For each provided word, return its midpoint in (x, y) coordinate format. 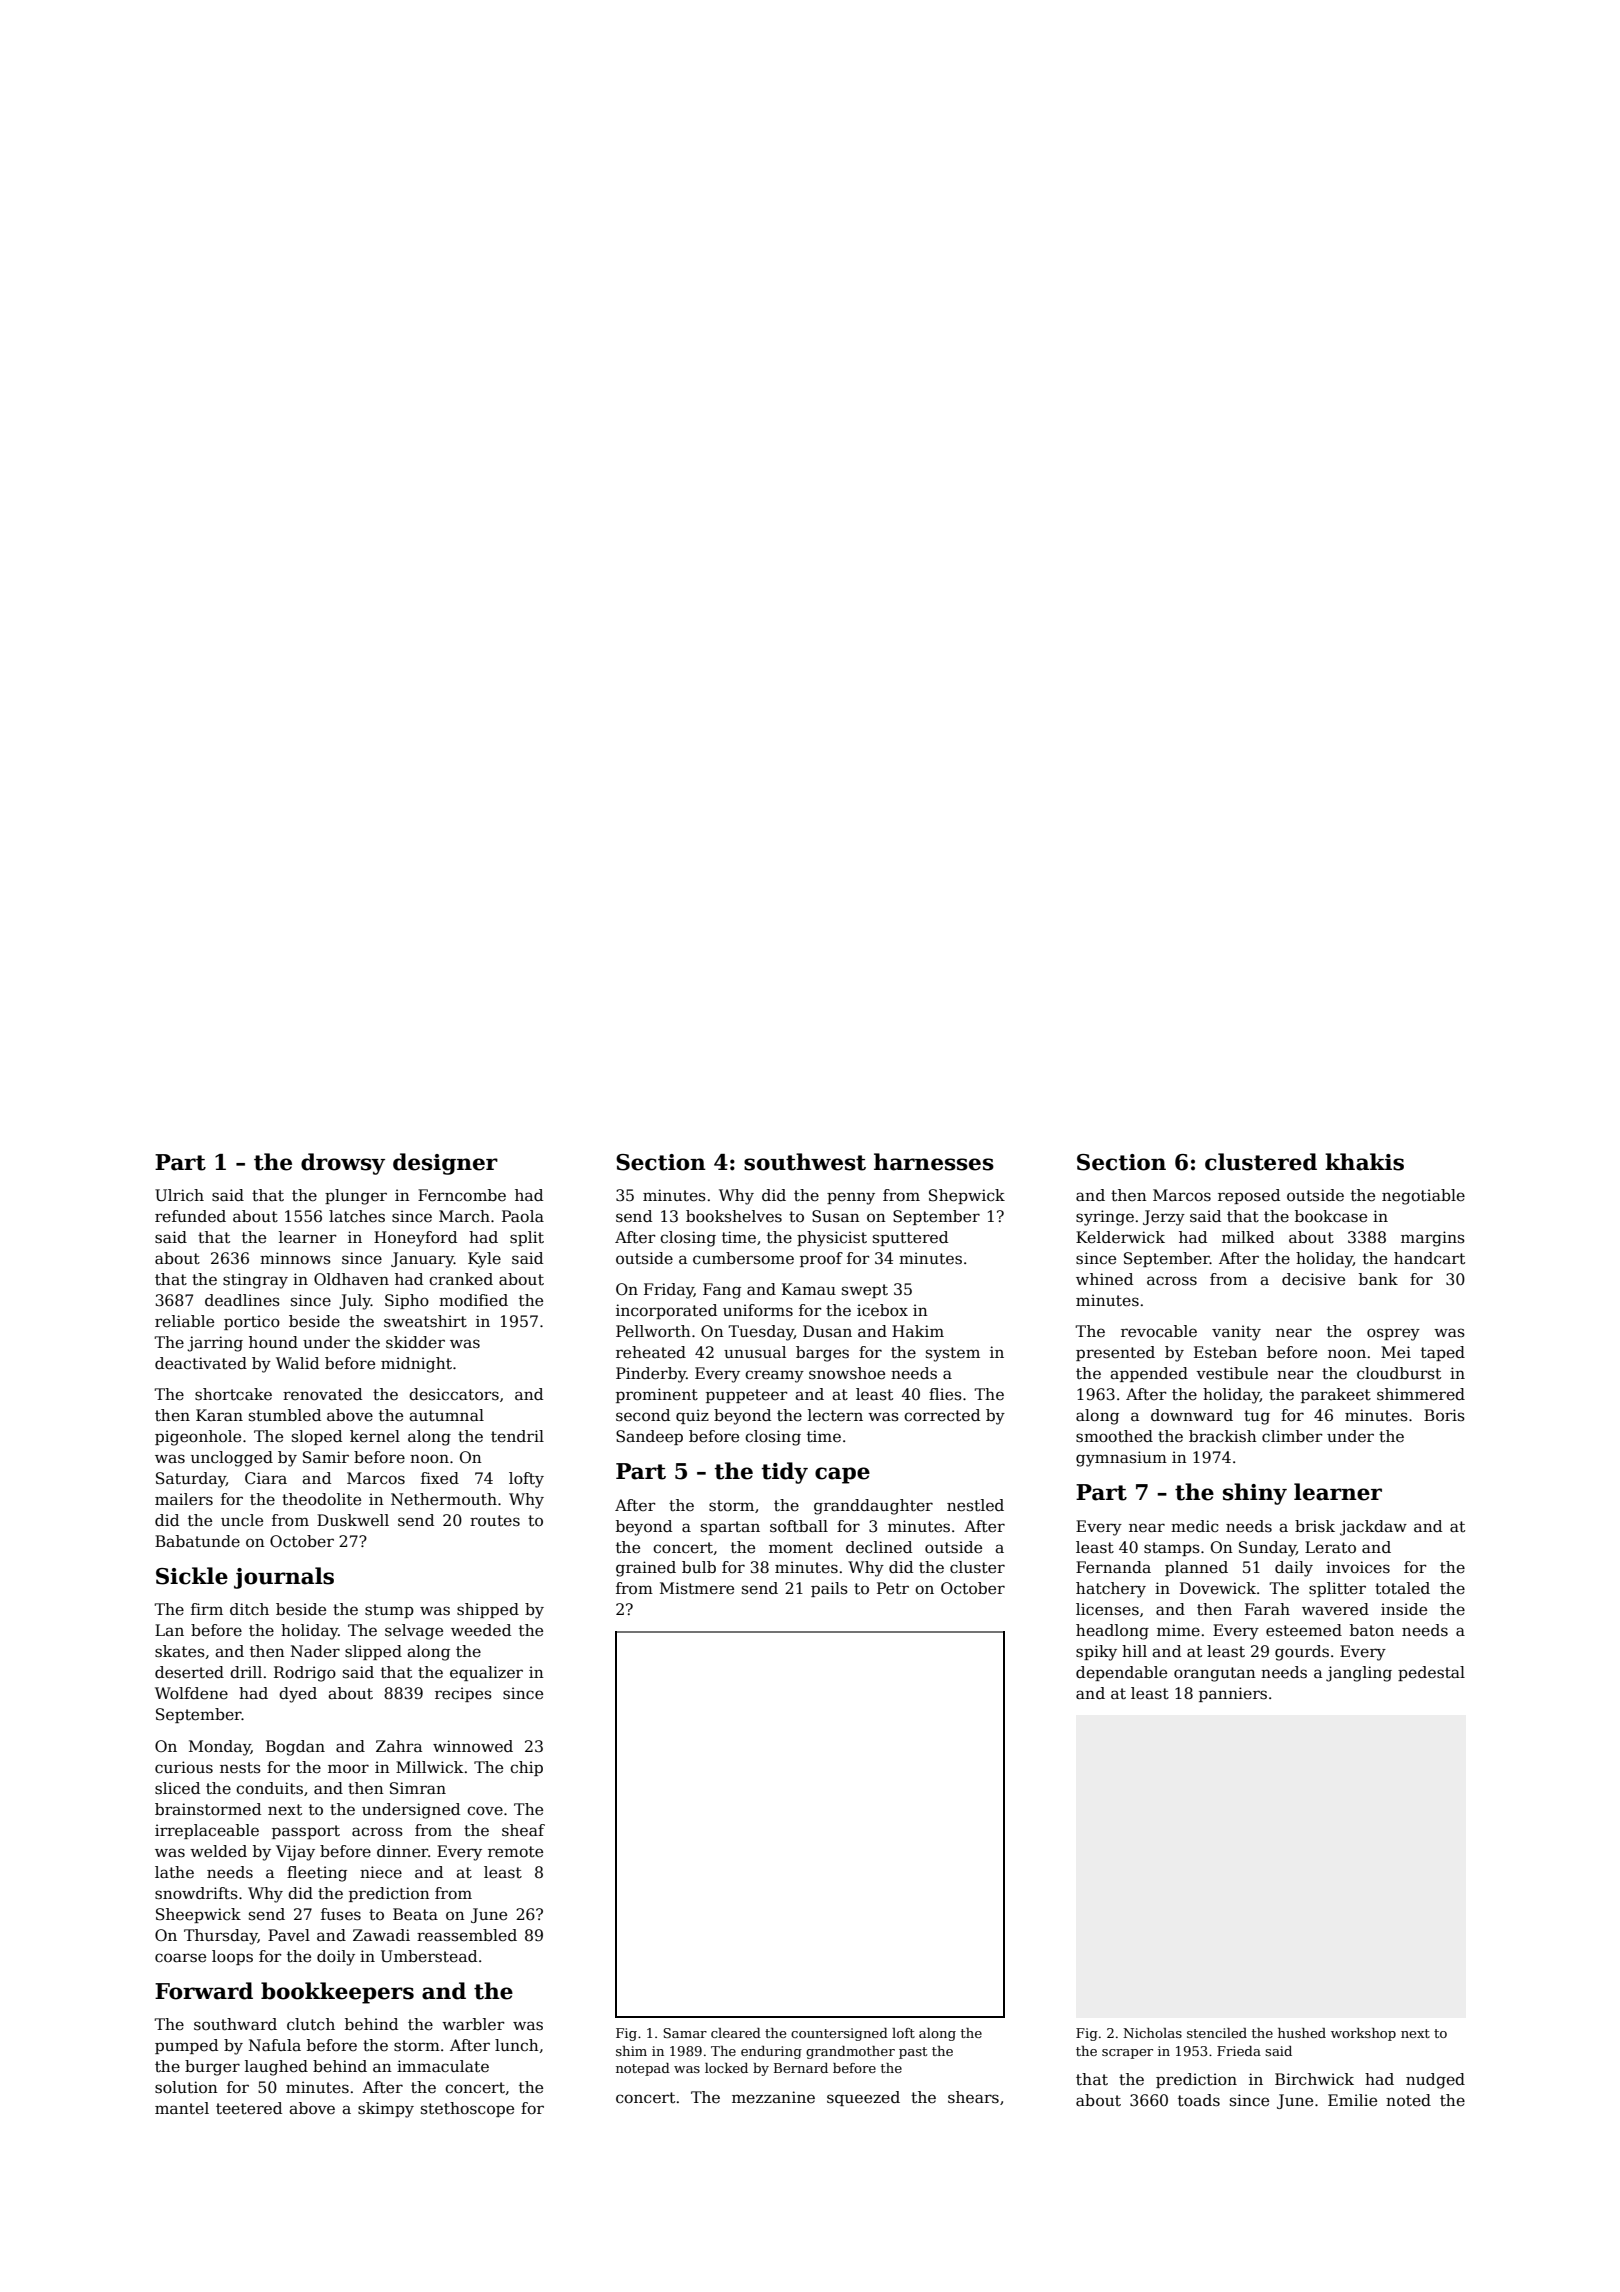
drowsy (343, 1164)
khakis (1364, 1162)
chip (526, 1768)
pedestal (1431, 1673)
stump (389, 1611)
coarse (180, 1958)
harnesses (934, 1162)
